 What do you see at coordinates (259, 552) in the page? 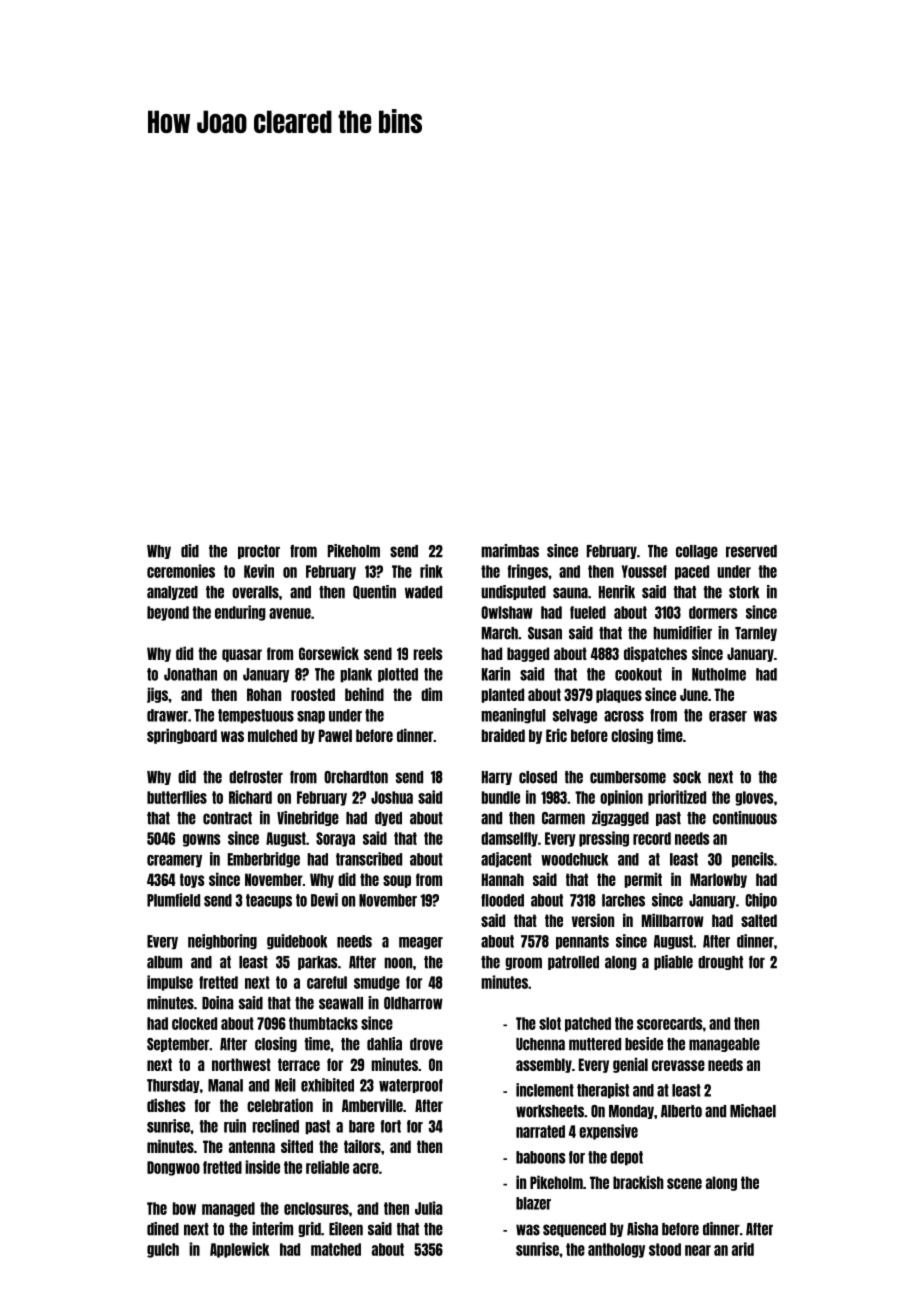
I see `proctor` at bounding box center [259, 552].
